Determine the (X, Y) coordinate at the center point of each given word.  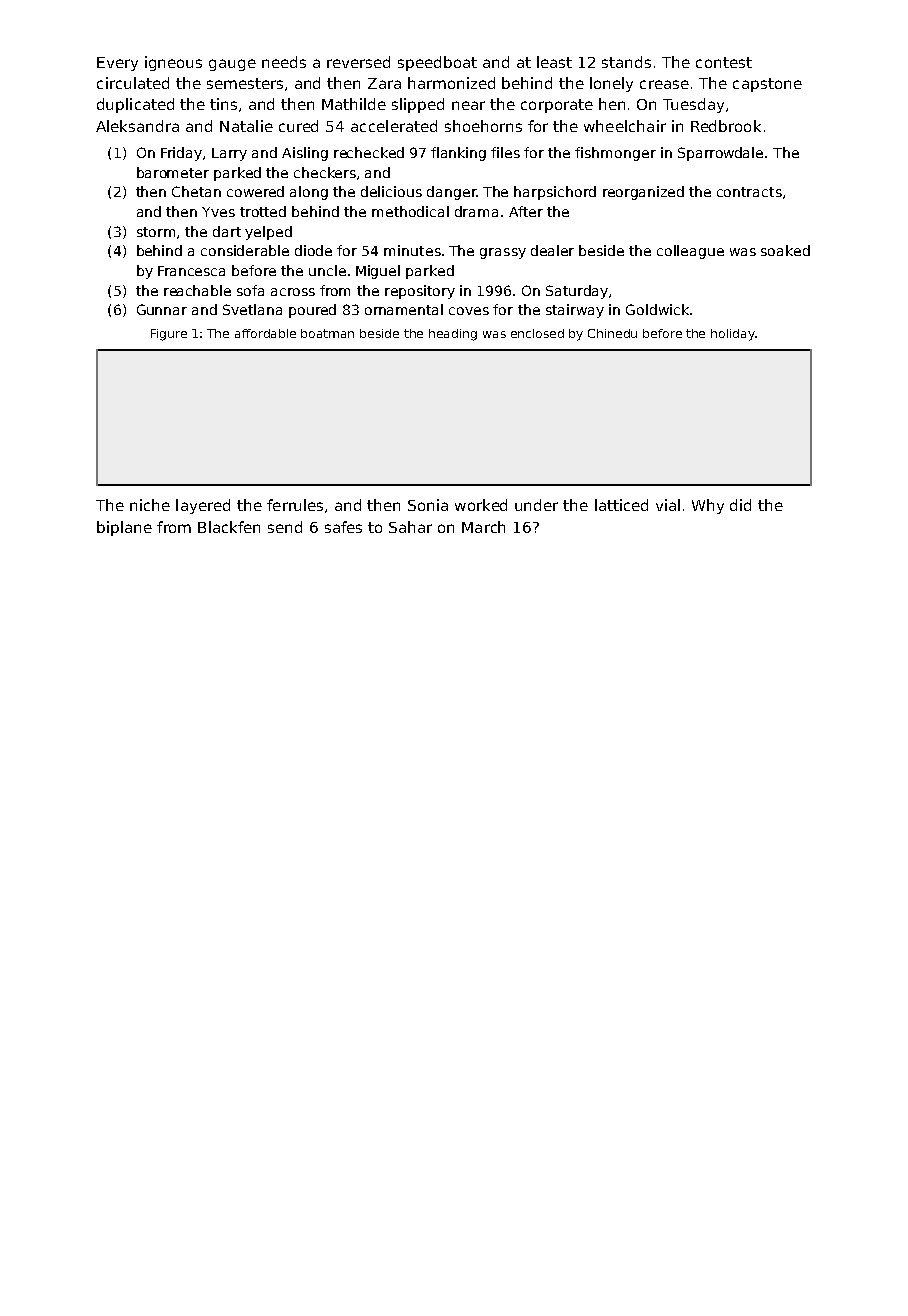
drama (476, 211)
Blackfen (229, 527)
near (468, 105)
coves (469, 311)
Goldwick (657, 309)
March (483, 527)
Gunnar (162, 309)
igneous (173, 63)
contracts (749, 192)
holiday (733, 335)
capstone (767, 85)
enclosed (537, 333)
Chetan (196, 191)
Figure (169, 335)
